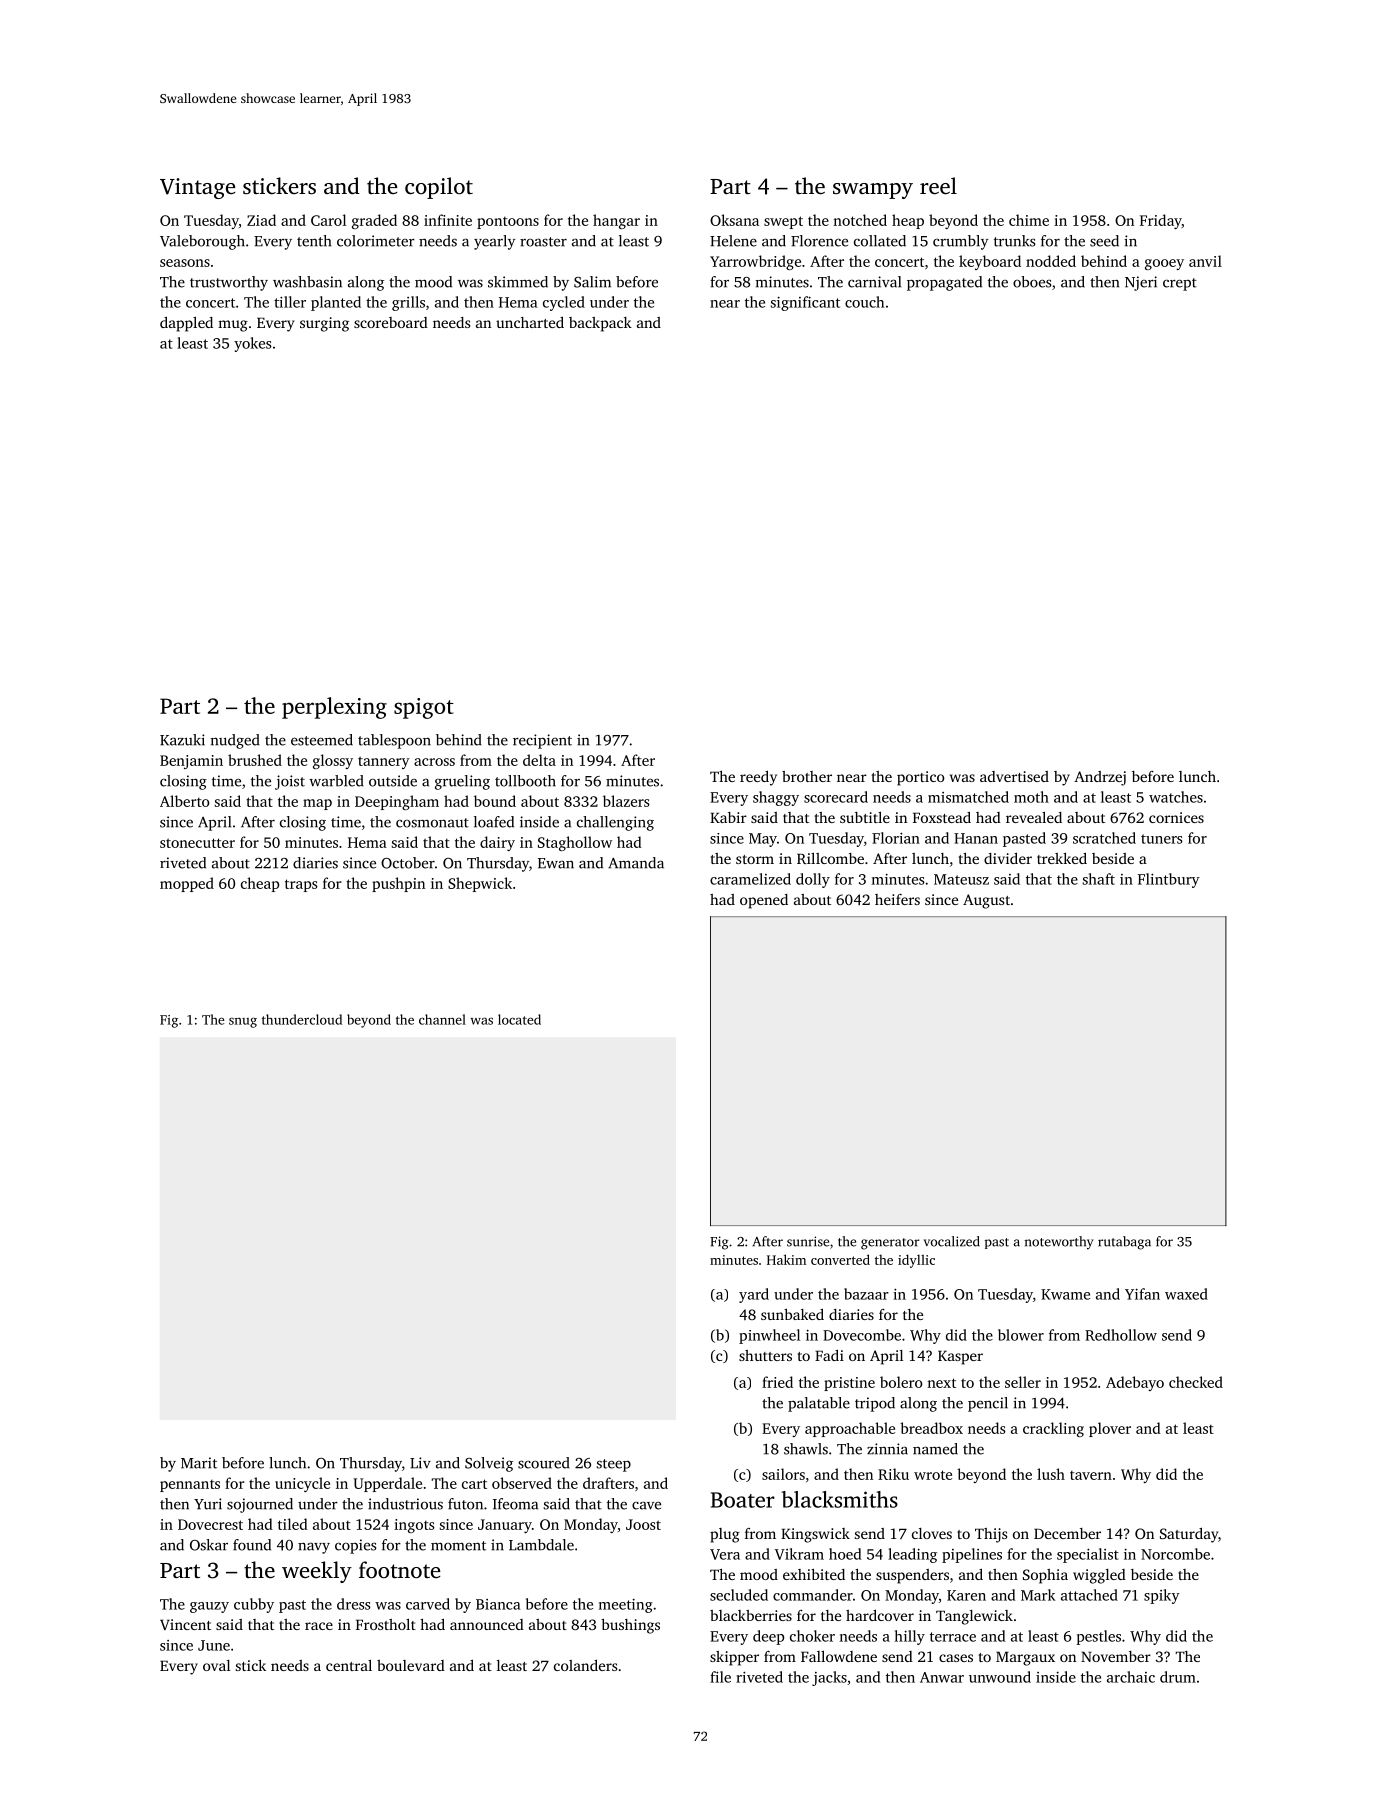 This image has height=1793, width=1386. What do you see at coordinates (302, 1484) in the image?
I see `unicycle` at bounding box center [302, 1484].
